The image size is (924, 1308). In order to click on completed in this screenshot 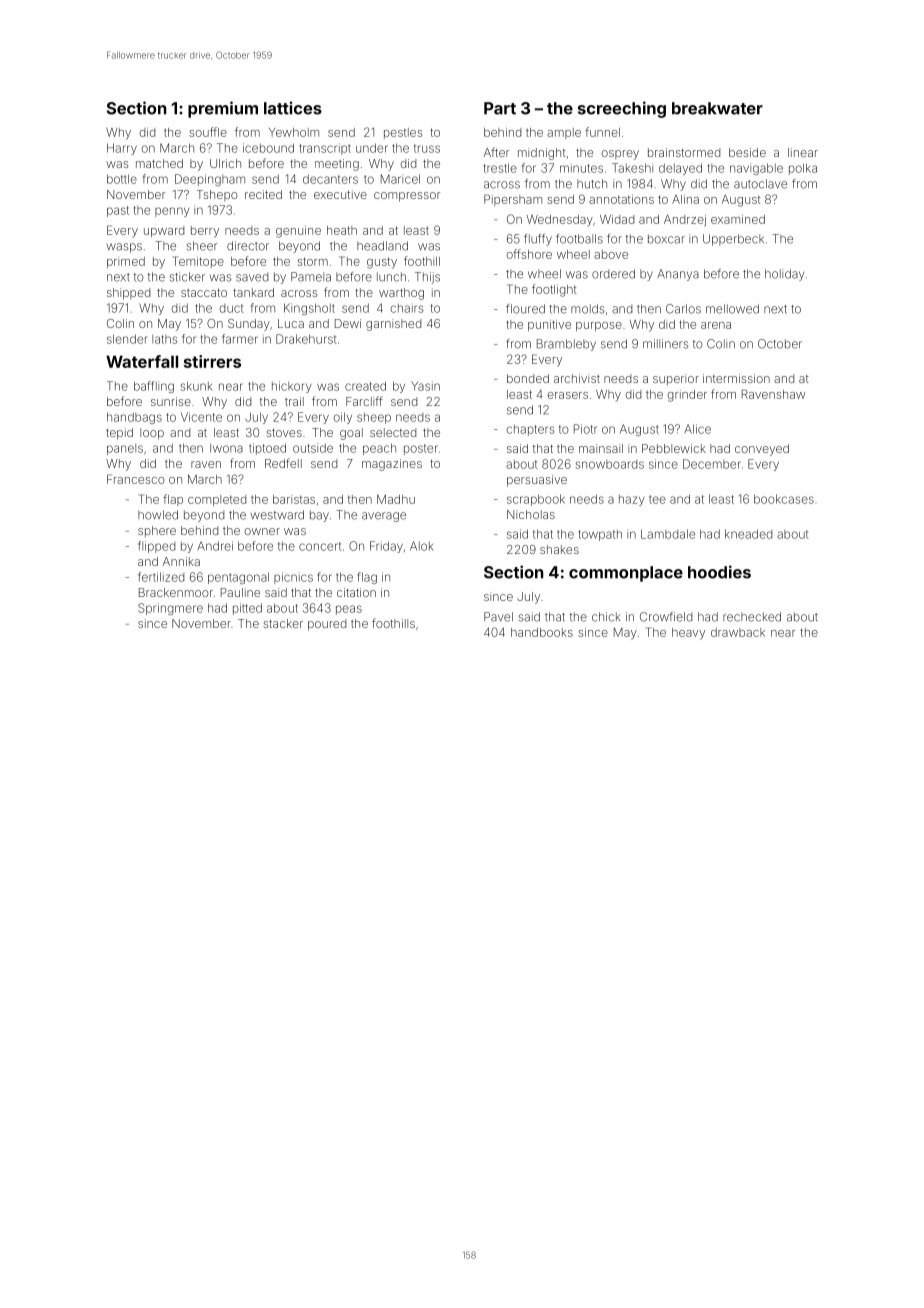, I will do `click(217, 500)`.
